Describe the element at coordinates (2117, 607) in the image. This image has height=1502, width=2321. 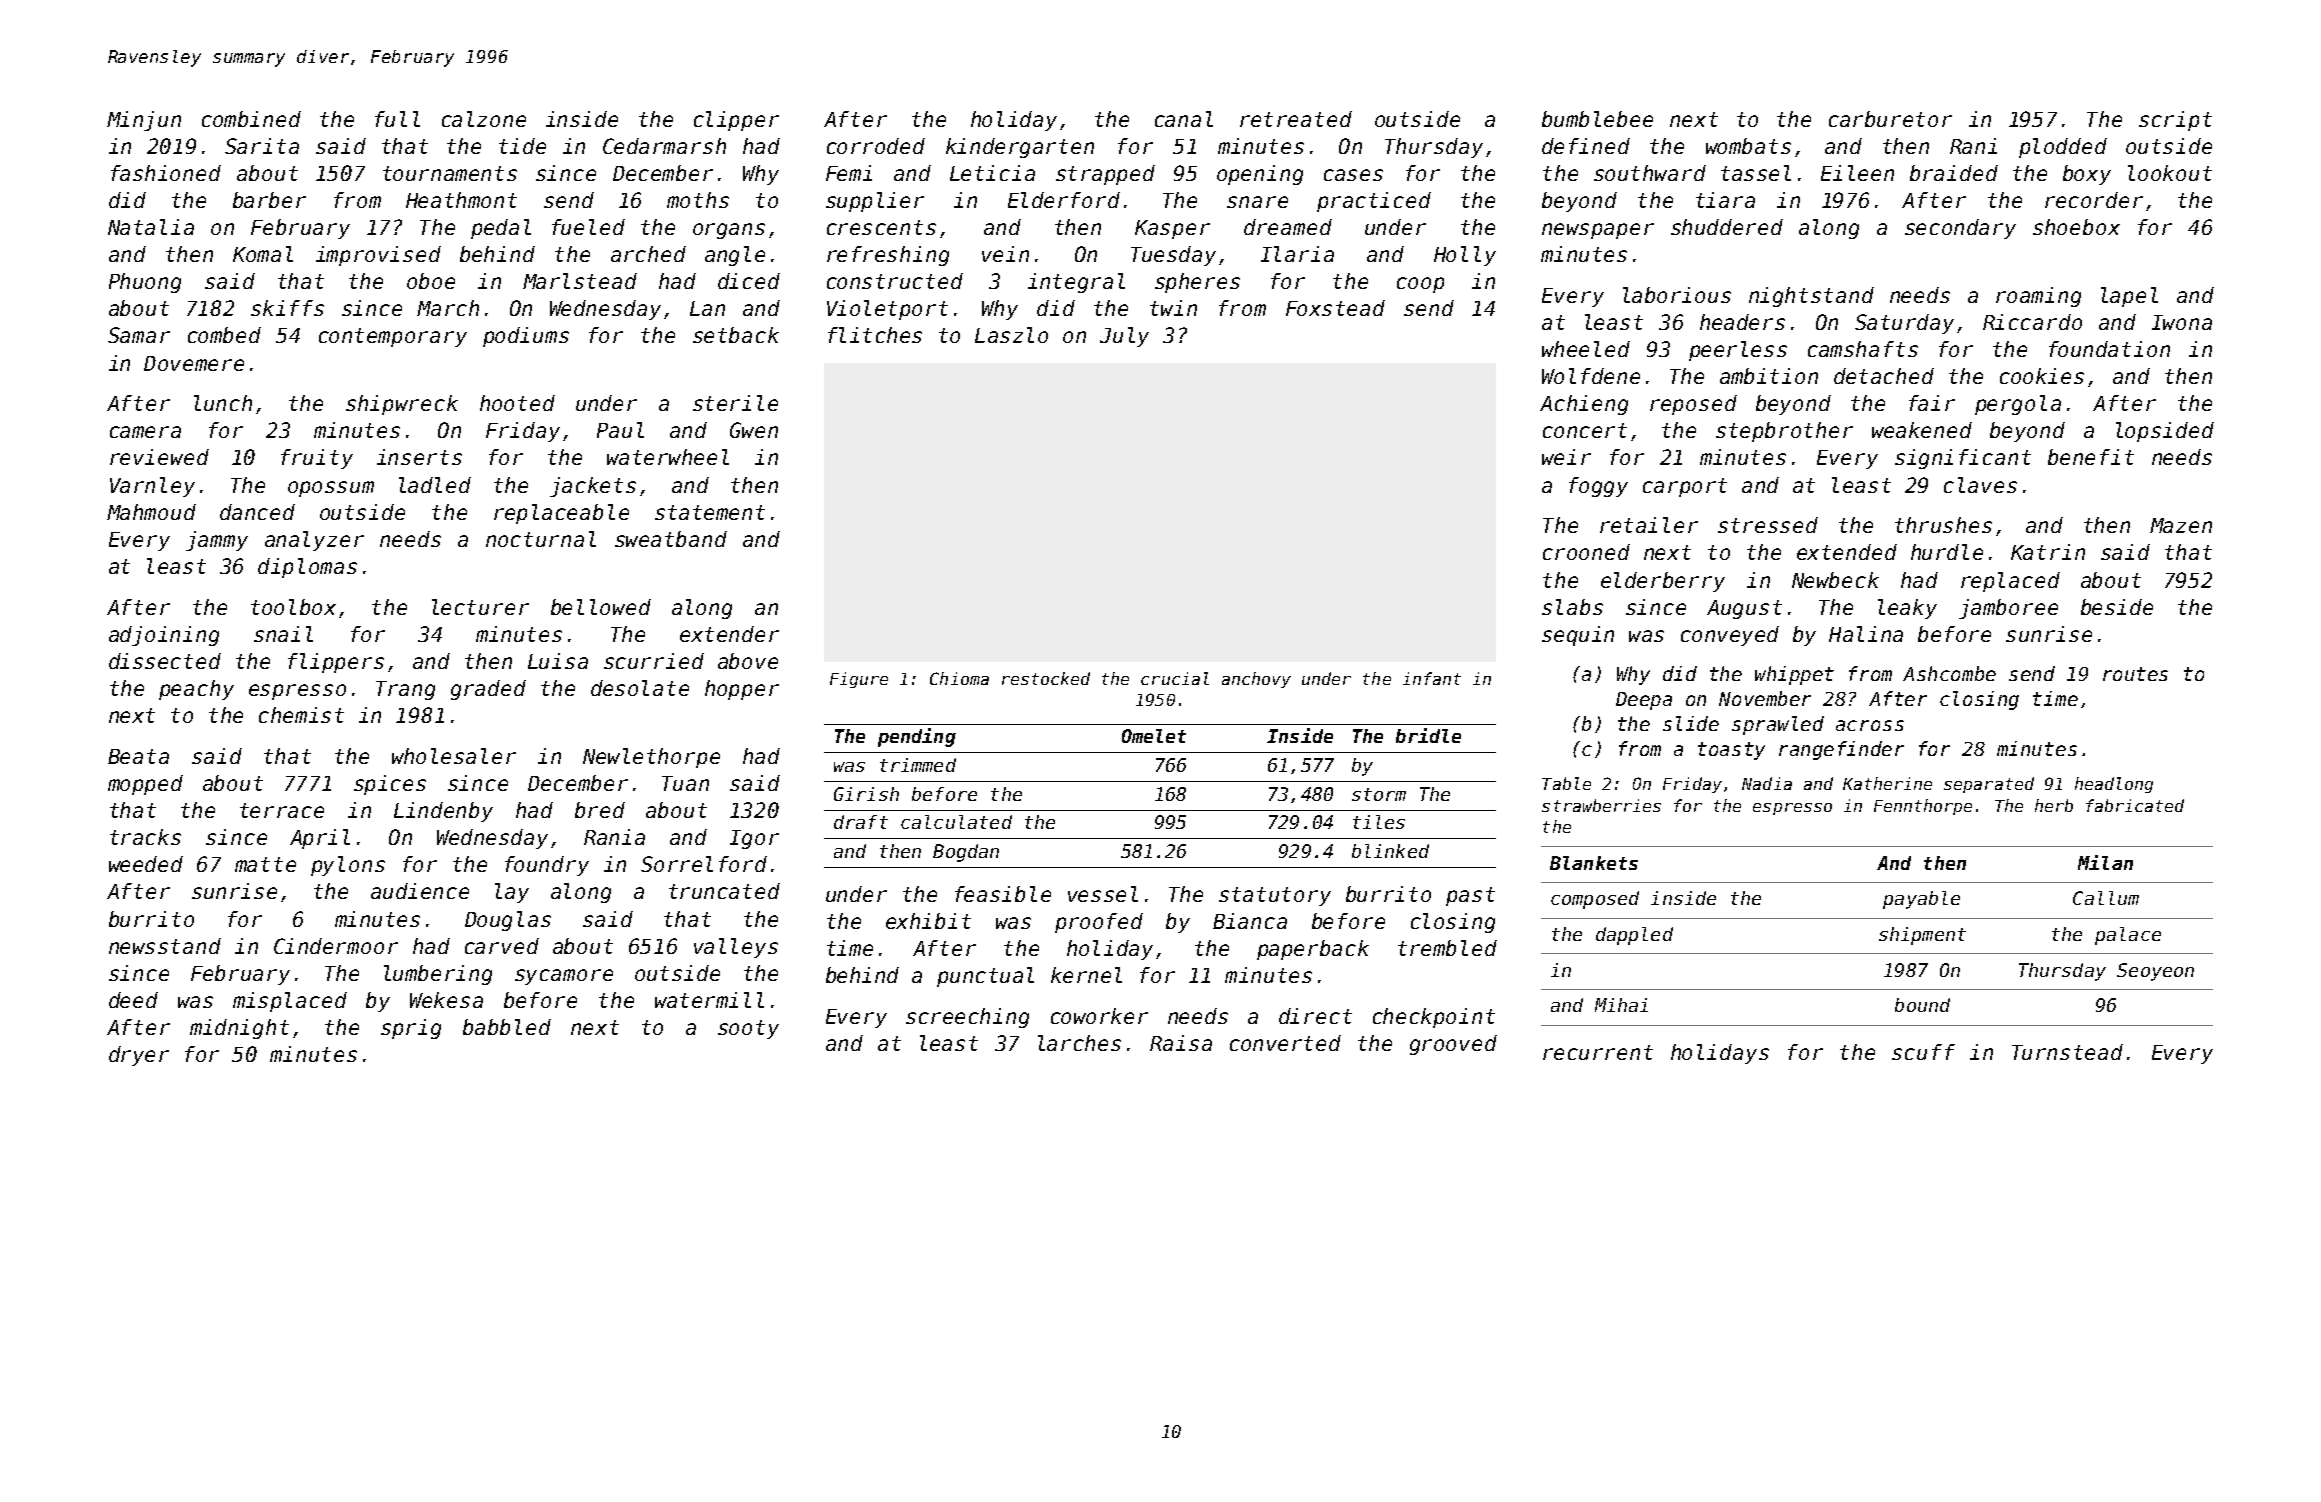
I see `beside` at that location.
